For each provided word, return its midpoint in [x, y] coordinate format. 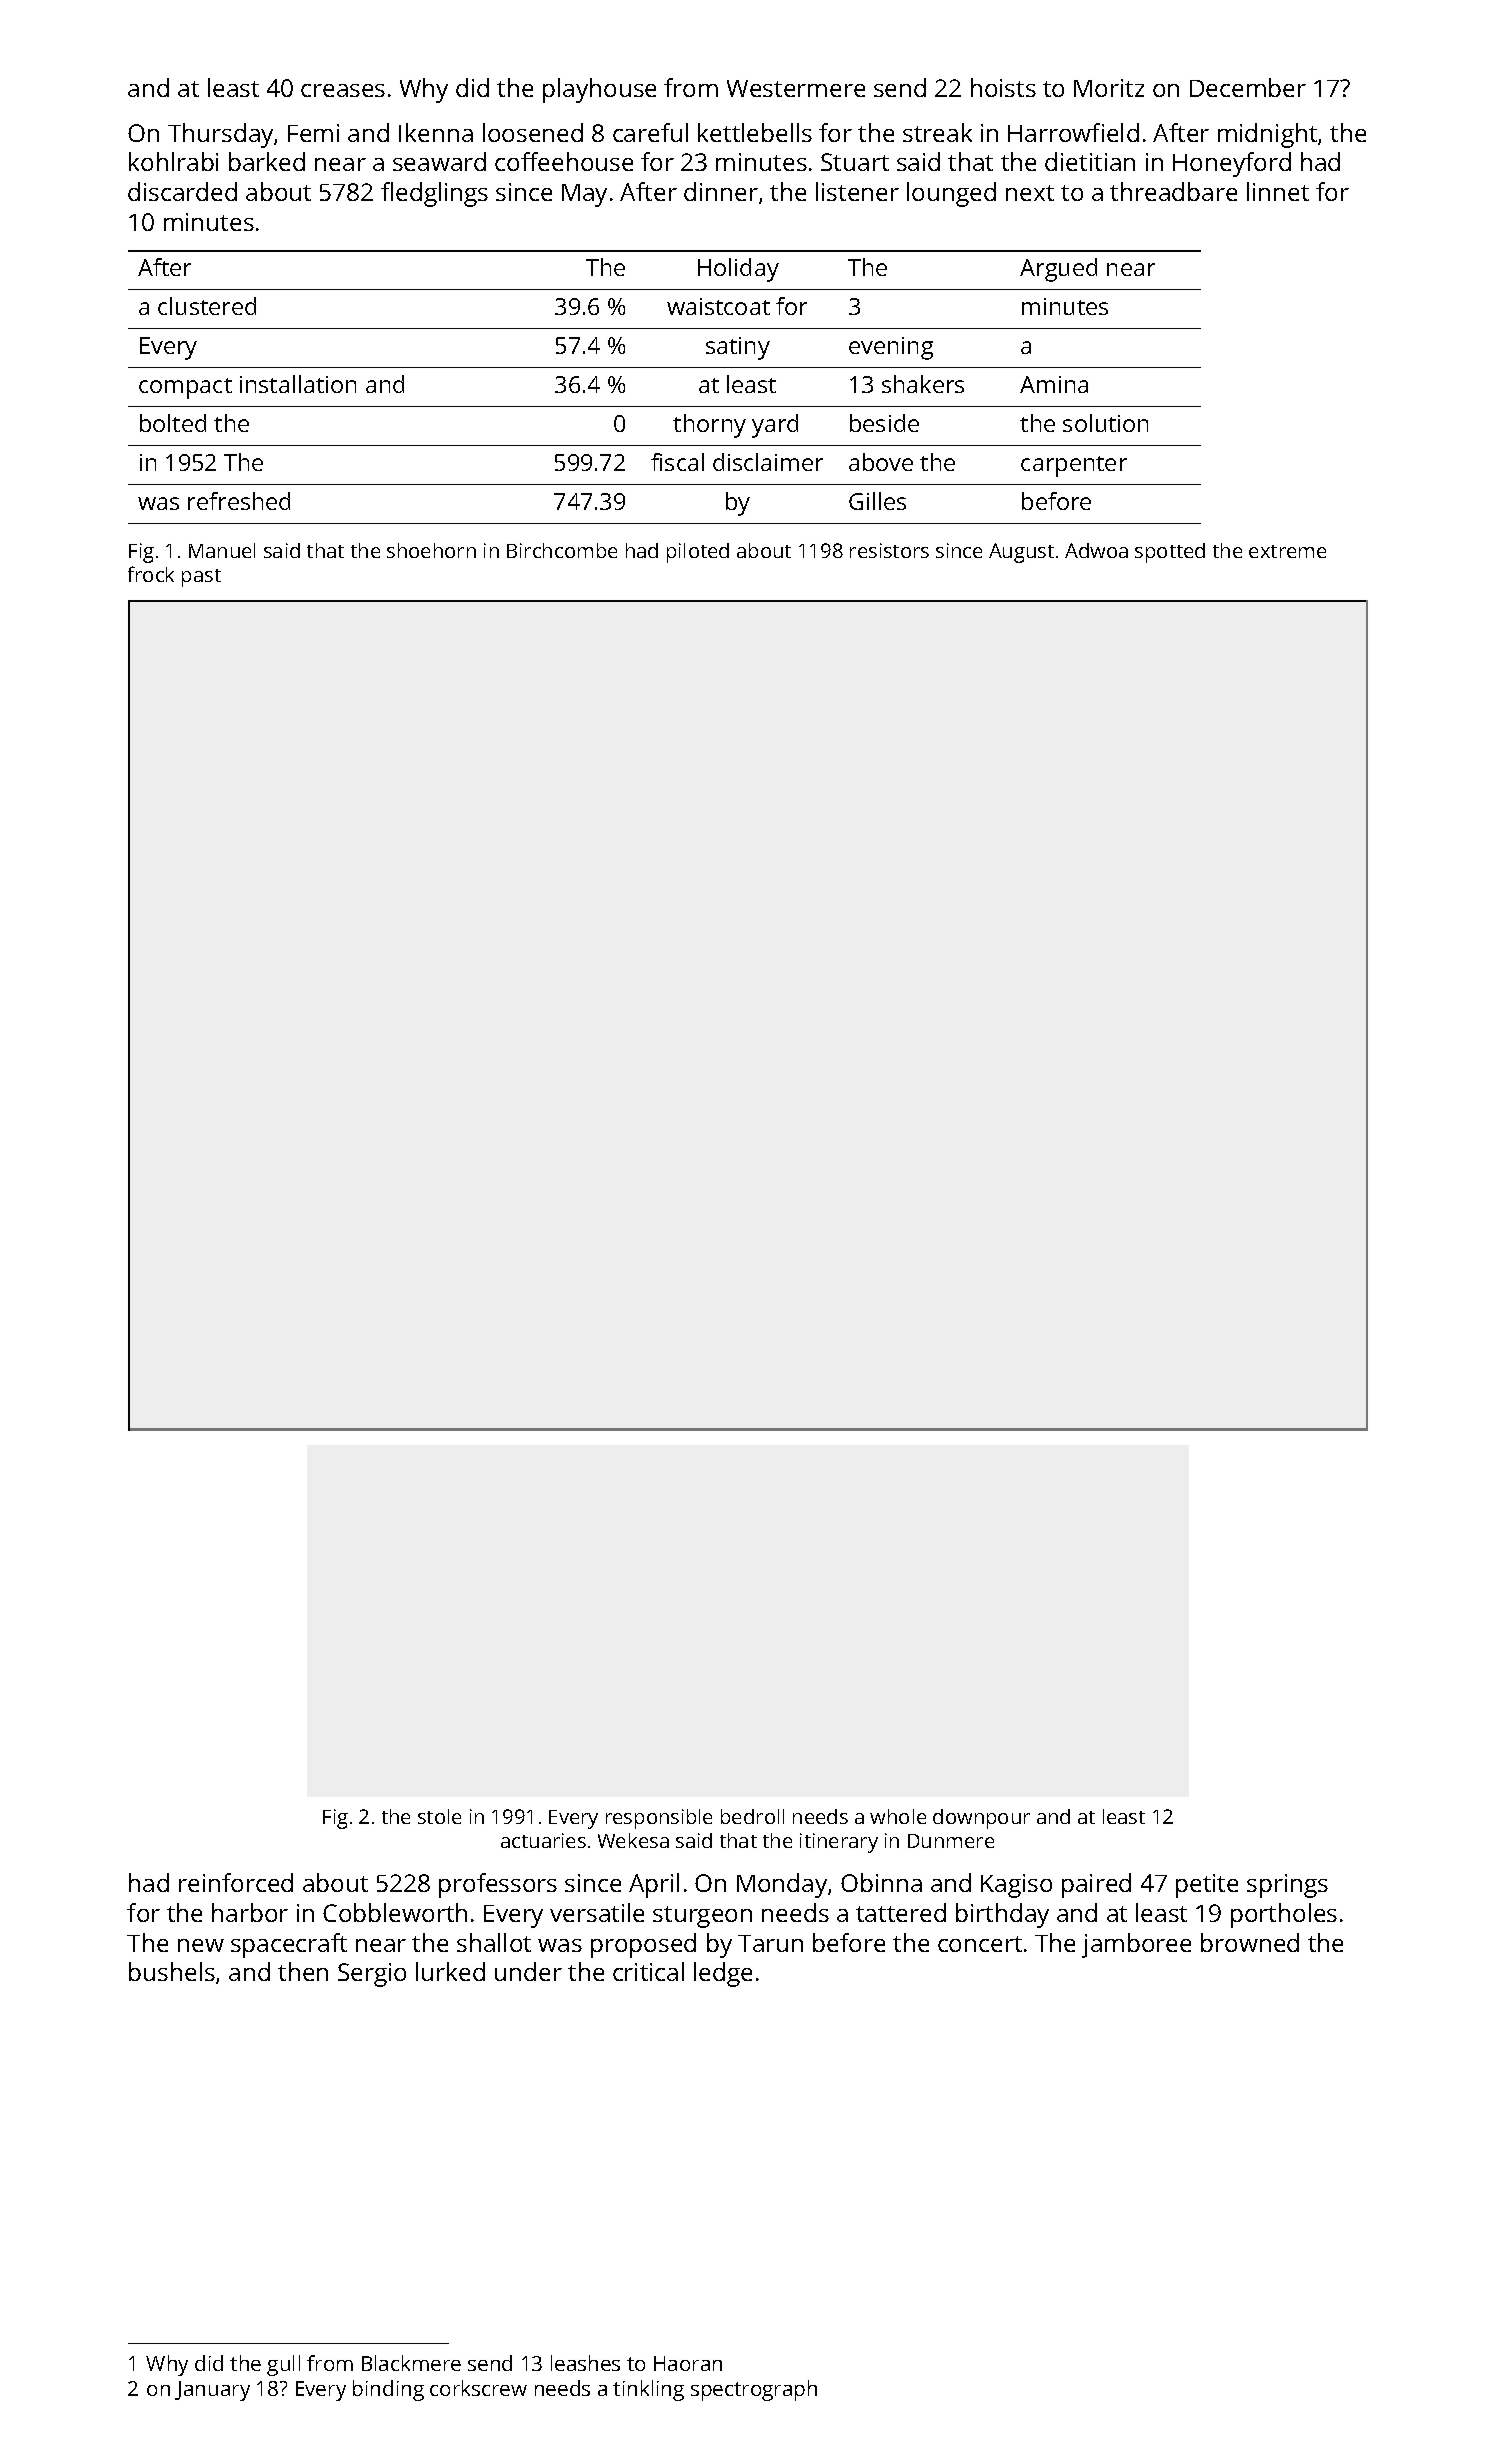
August [1021, 553]
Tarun [770, 1943]
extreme [1287, 551]
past [201, 578]
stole [439, 1816]
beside [884, 423]
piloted [698, 553]
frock [151, 574]
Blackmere [411, 2363]
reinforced [236, 1882]
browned [1250, 1942]
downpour [981, 1819]
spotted [1170, 553]
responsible [659, 1819]
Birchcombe [562, 550]
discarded [182, 191]
